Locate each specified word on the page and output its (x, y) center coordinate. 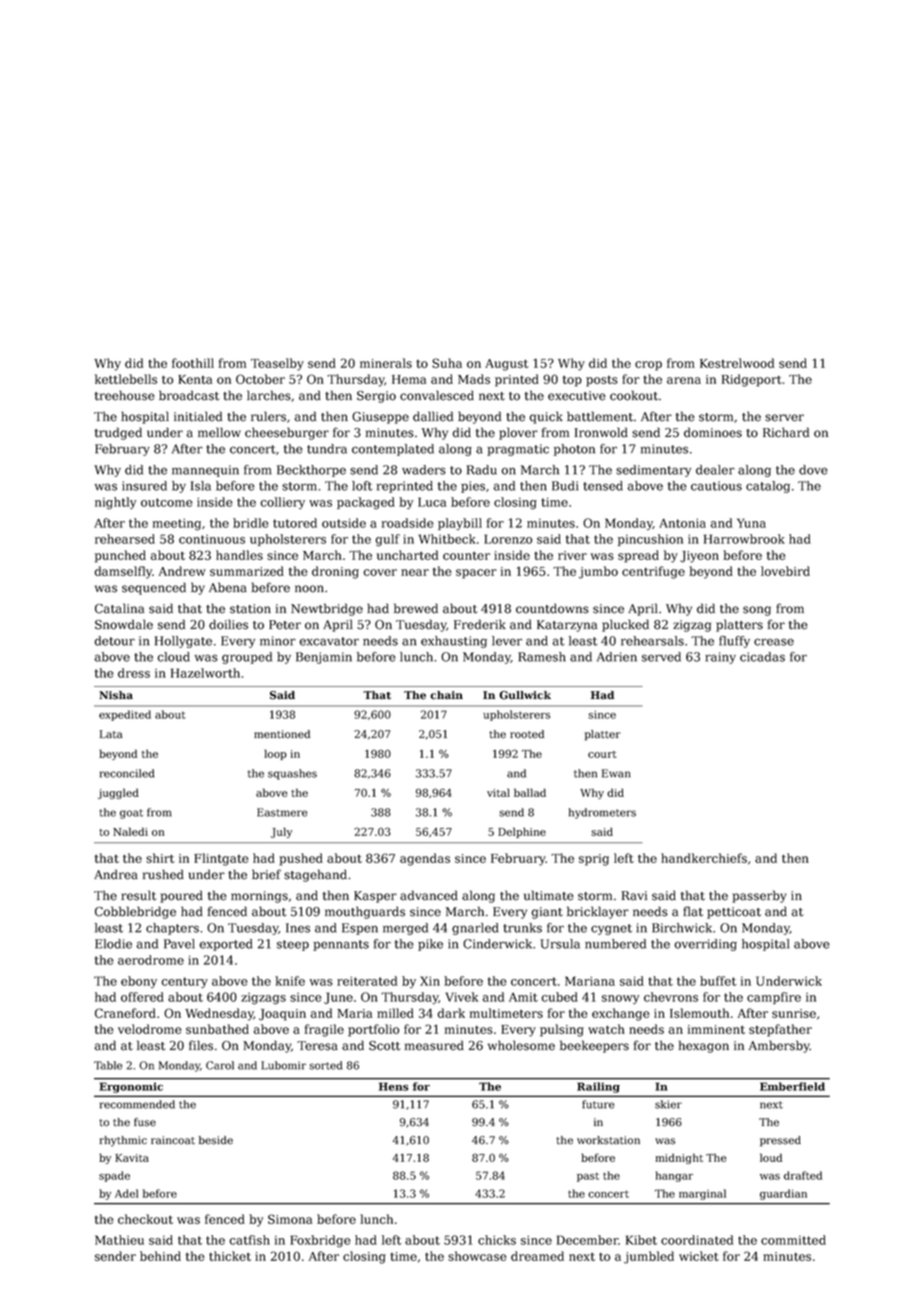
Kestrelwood (737, 363)
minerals (386, 363)
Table (108, 1065)
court (602, 754)
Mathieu (119, 1240)
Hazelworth (205, 673)
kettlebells (126, 379)
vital (498, 792)
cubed (559, 997)
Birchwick (682, 928)
